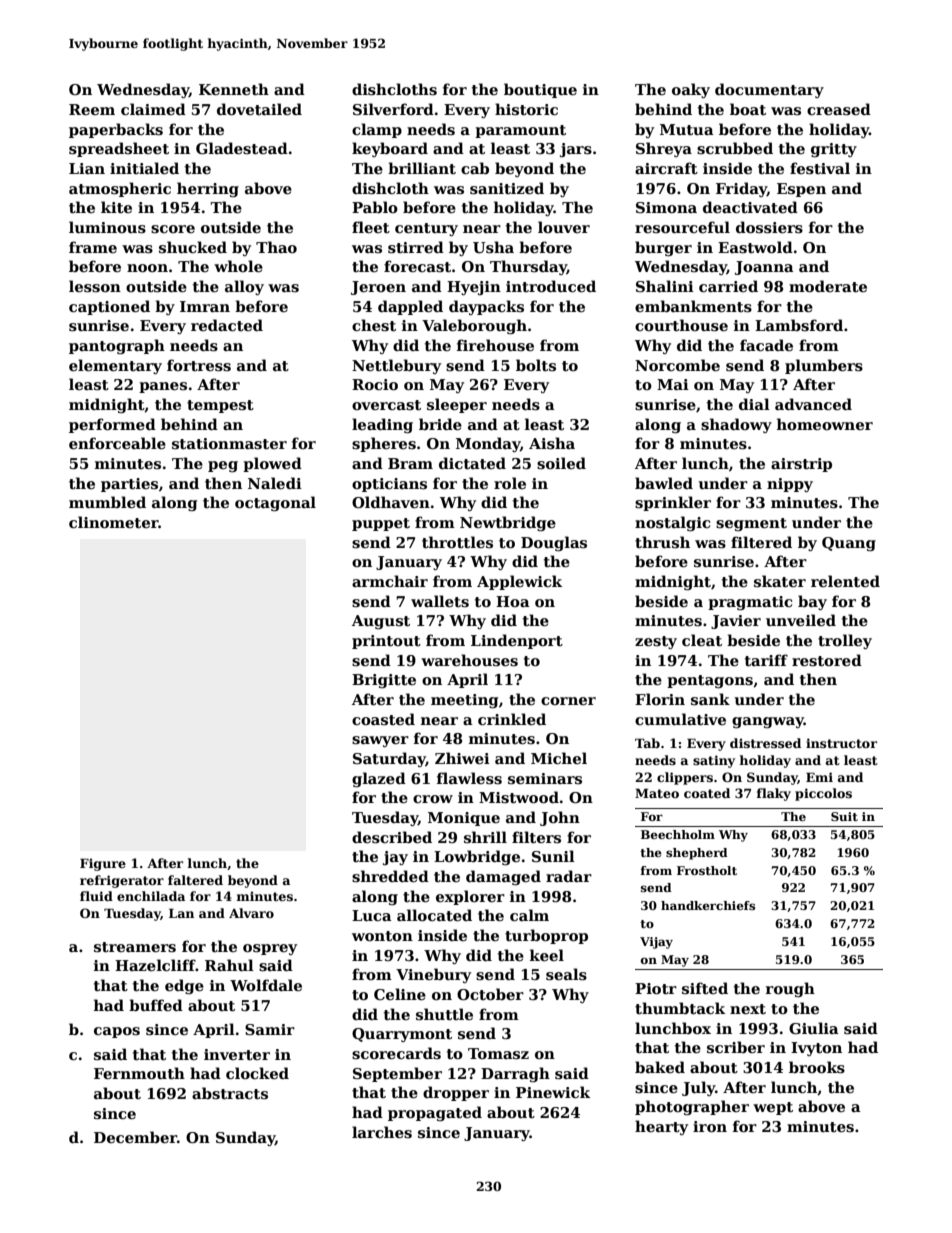  What do you see at coordinates (195, 880) in the screenshot?
I see `faltered` at bounding box center [195, 880].
